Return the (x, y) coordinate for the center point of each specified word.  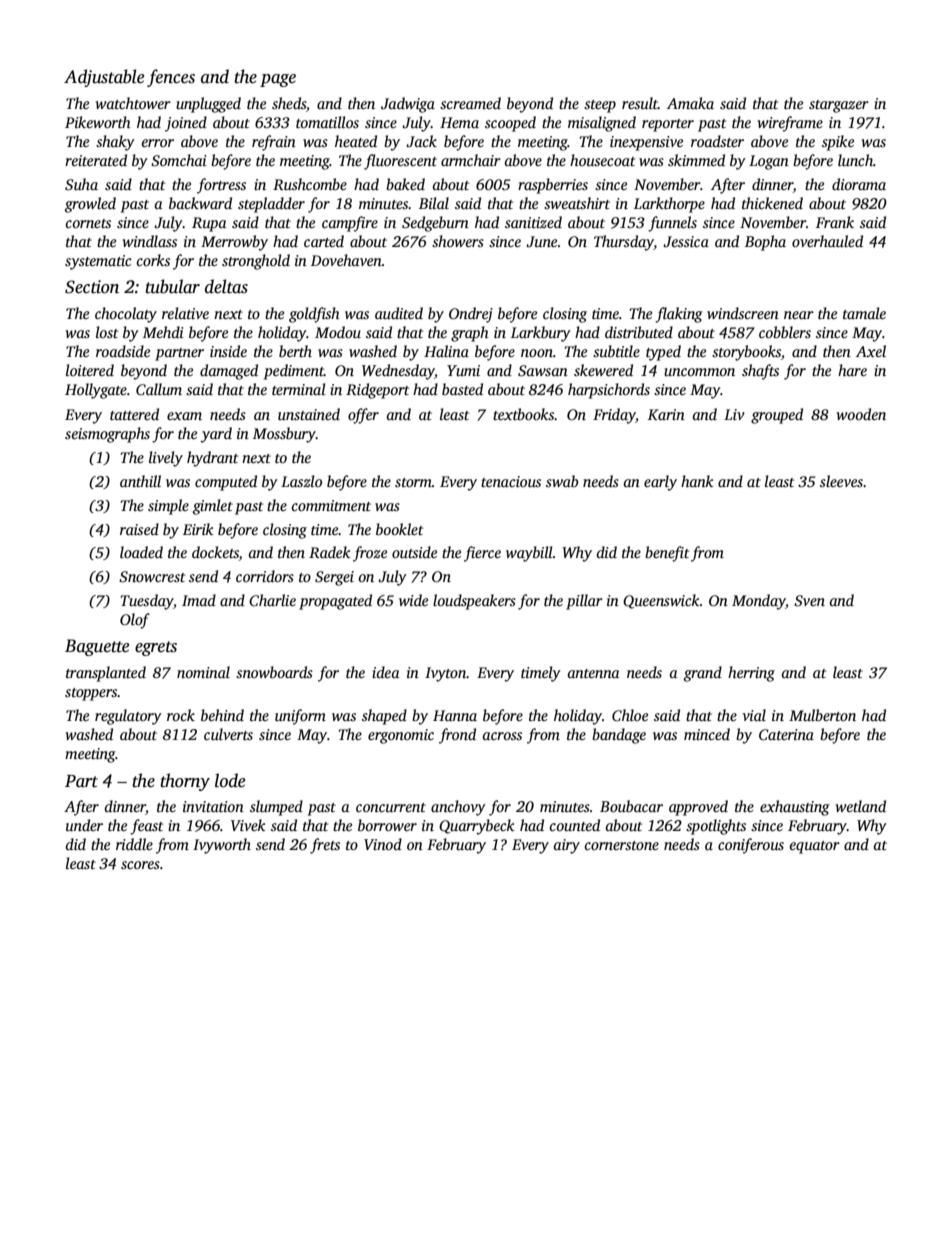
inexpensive (646, 143)
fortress (221, 186)
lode (230, 780)
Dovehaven (346, 260)
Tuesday (146, 602)
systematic (98, 262)
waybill (529, 554)
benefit (667, 554)
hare (852, 370)
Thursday (624, 243)
